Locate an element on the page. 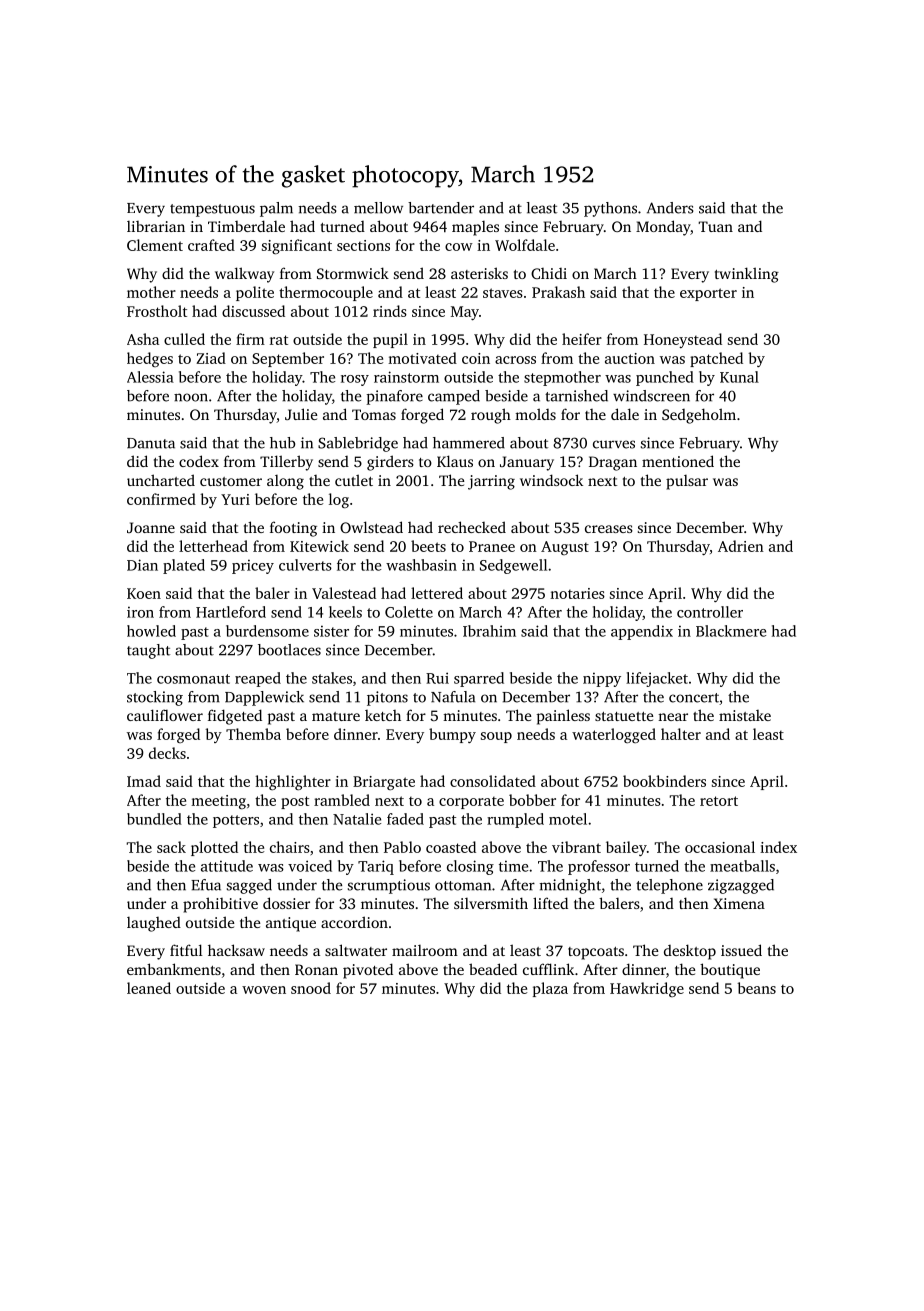 Image resolution: width=924 pixels, height=1311 pixels. Anders is located at coordinates (670, 208).
